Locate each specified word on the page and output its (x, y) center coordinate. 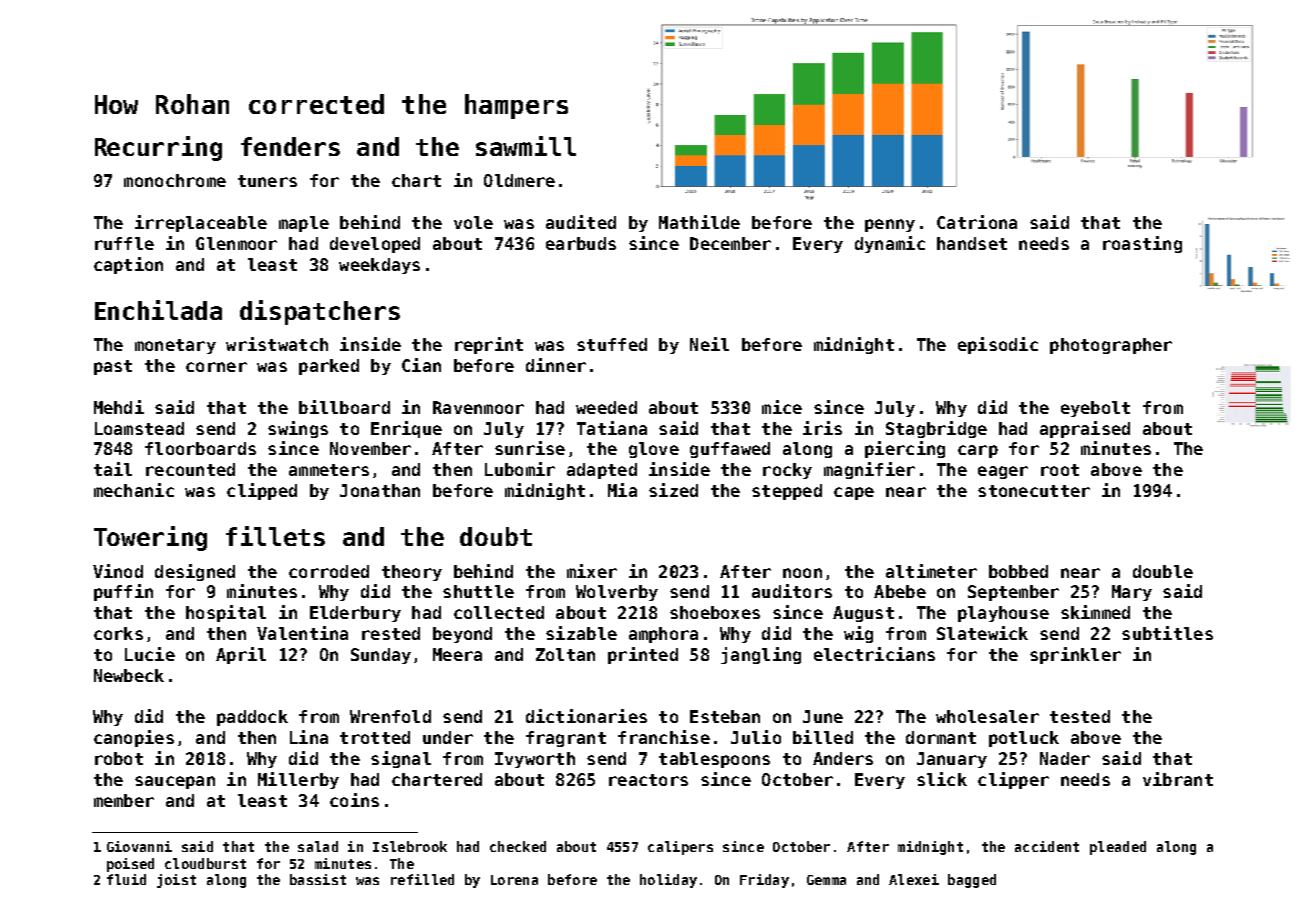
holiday (668, 881)
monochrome (175, 180)
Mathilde (699, 222)
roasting (1142, 244)
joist (176, 881)
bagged (972, 881)
